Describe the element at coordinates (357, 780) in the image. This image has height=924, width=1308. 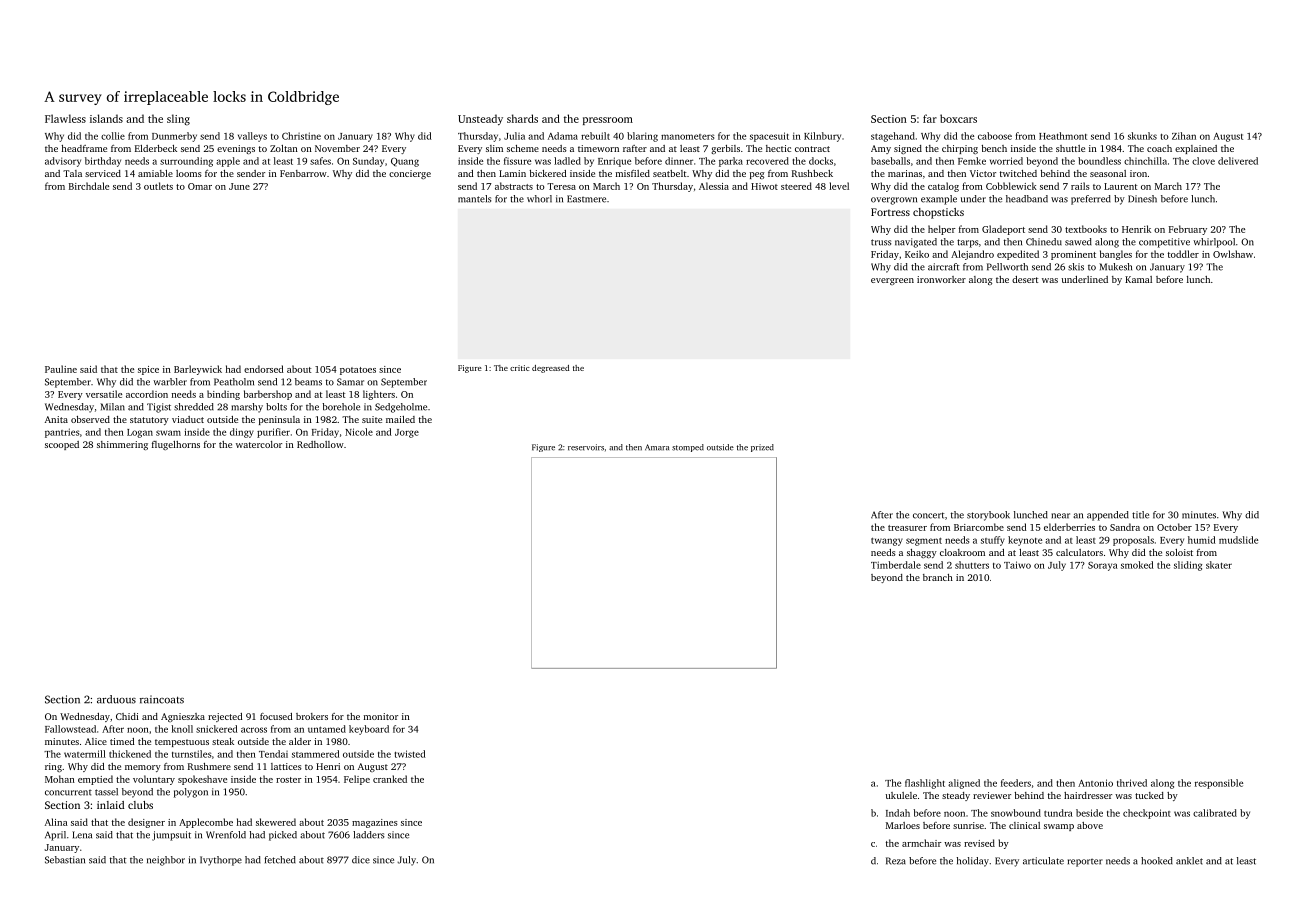
I see `Felipe` at that location.
